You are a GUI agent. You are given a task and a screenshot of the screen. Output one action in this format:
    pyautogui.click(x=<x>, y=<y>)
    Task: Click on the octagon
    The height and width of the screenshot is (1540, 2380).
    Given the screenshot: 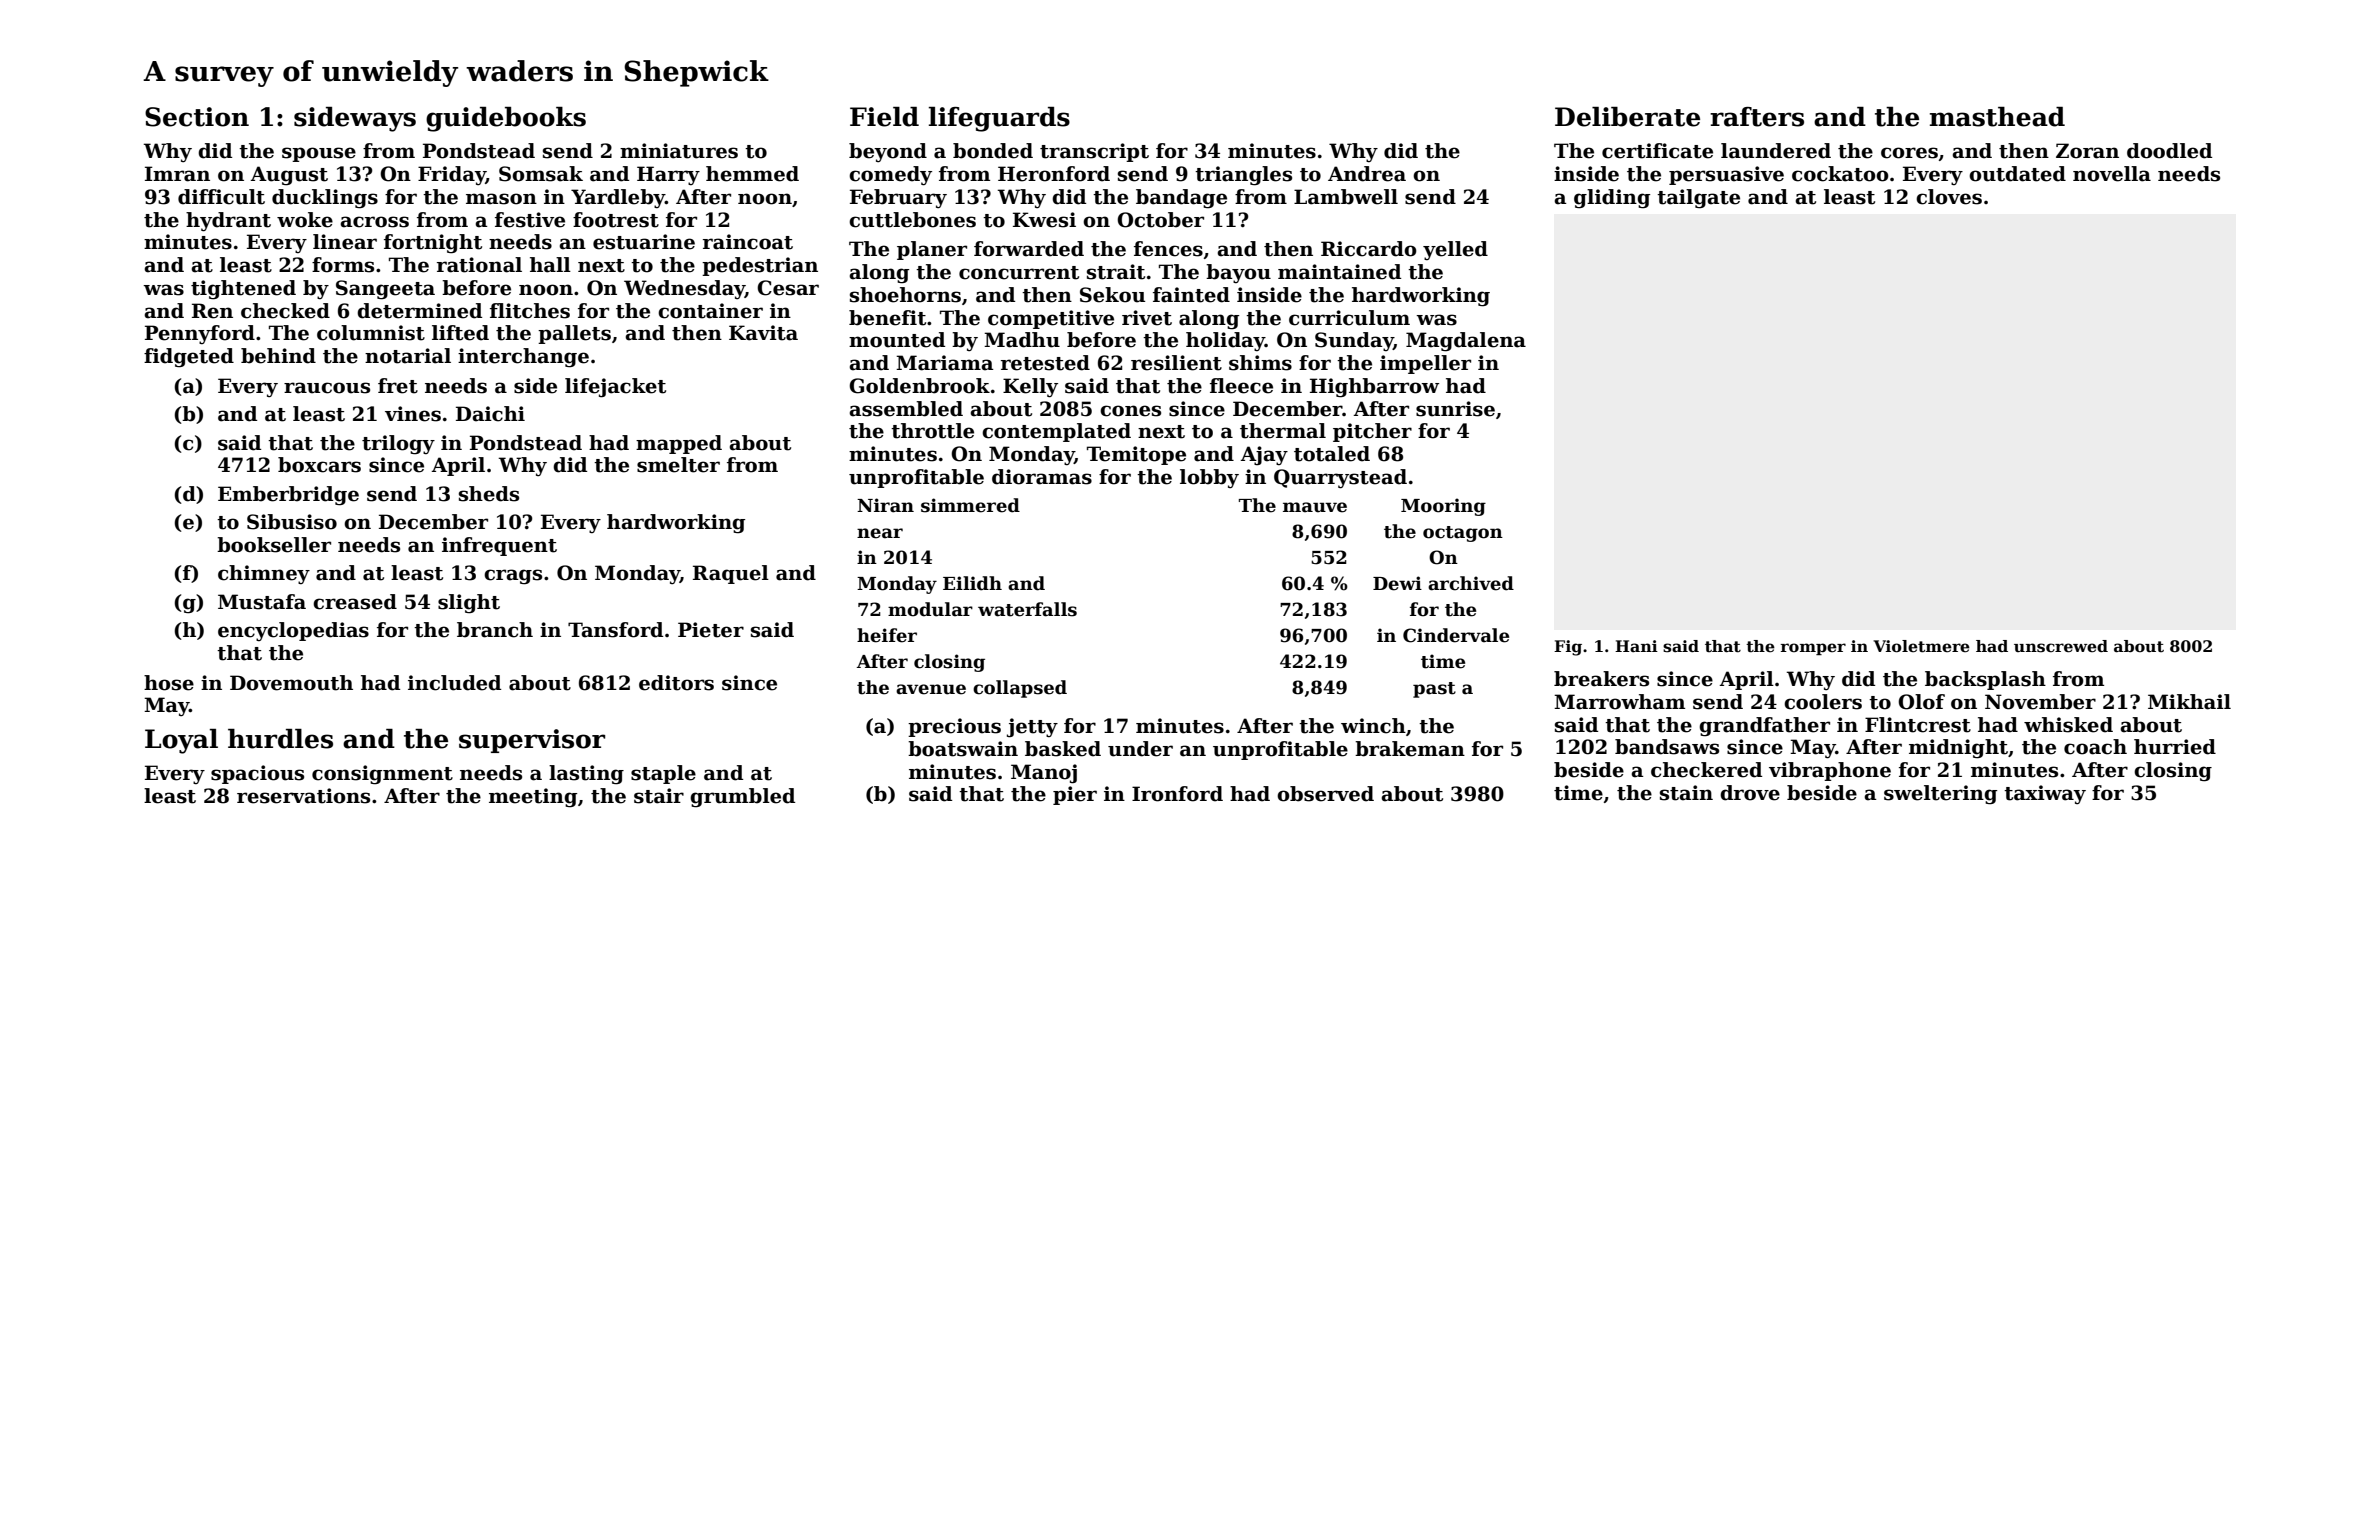 What is the action you would take?
    pyautogui.click(x=1463, y=534)
